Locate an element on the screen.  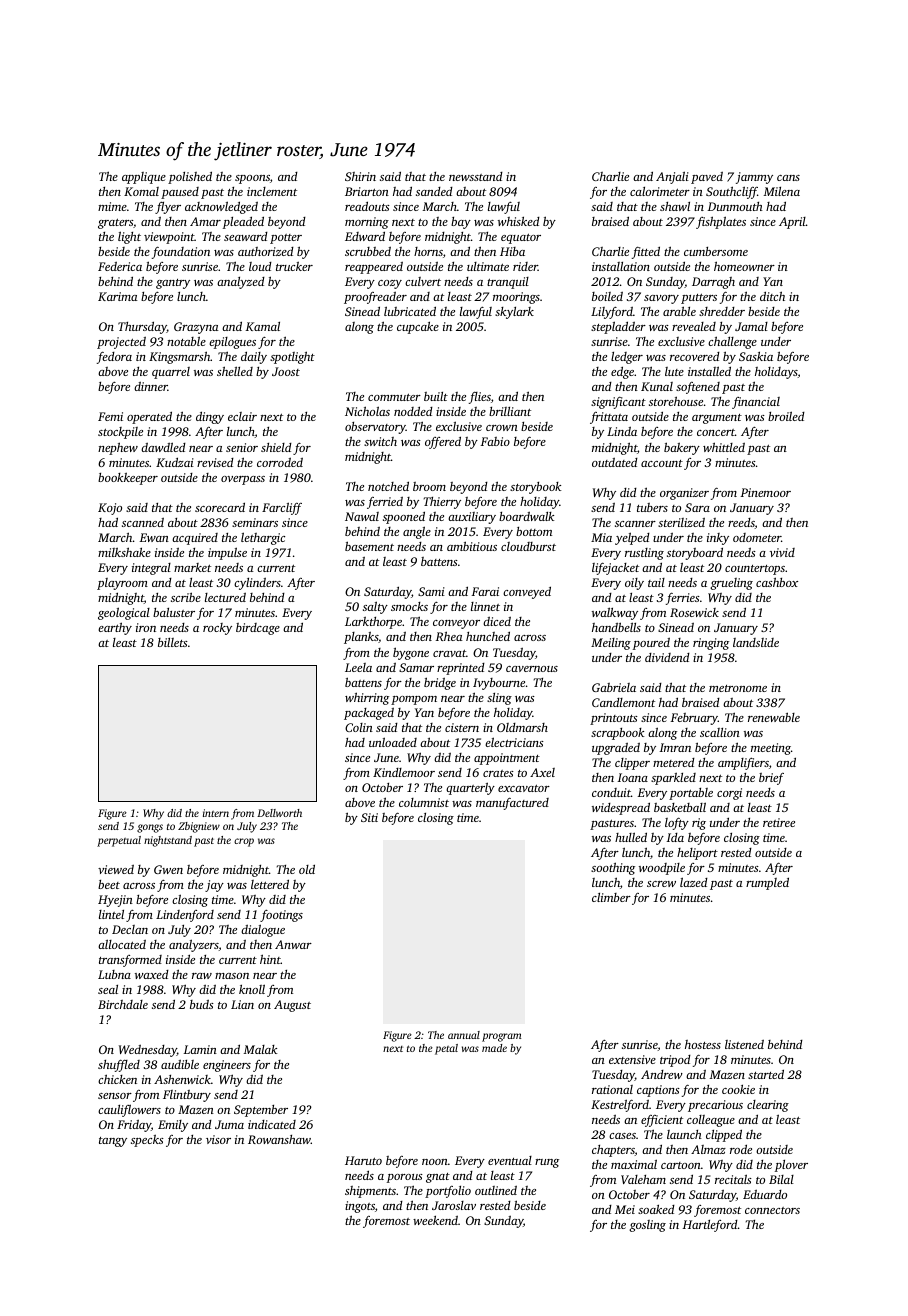
analyzed is located at coordinates (241, 283).
